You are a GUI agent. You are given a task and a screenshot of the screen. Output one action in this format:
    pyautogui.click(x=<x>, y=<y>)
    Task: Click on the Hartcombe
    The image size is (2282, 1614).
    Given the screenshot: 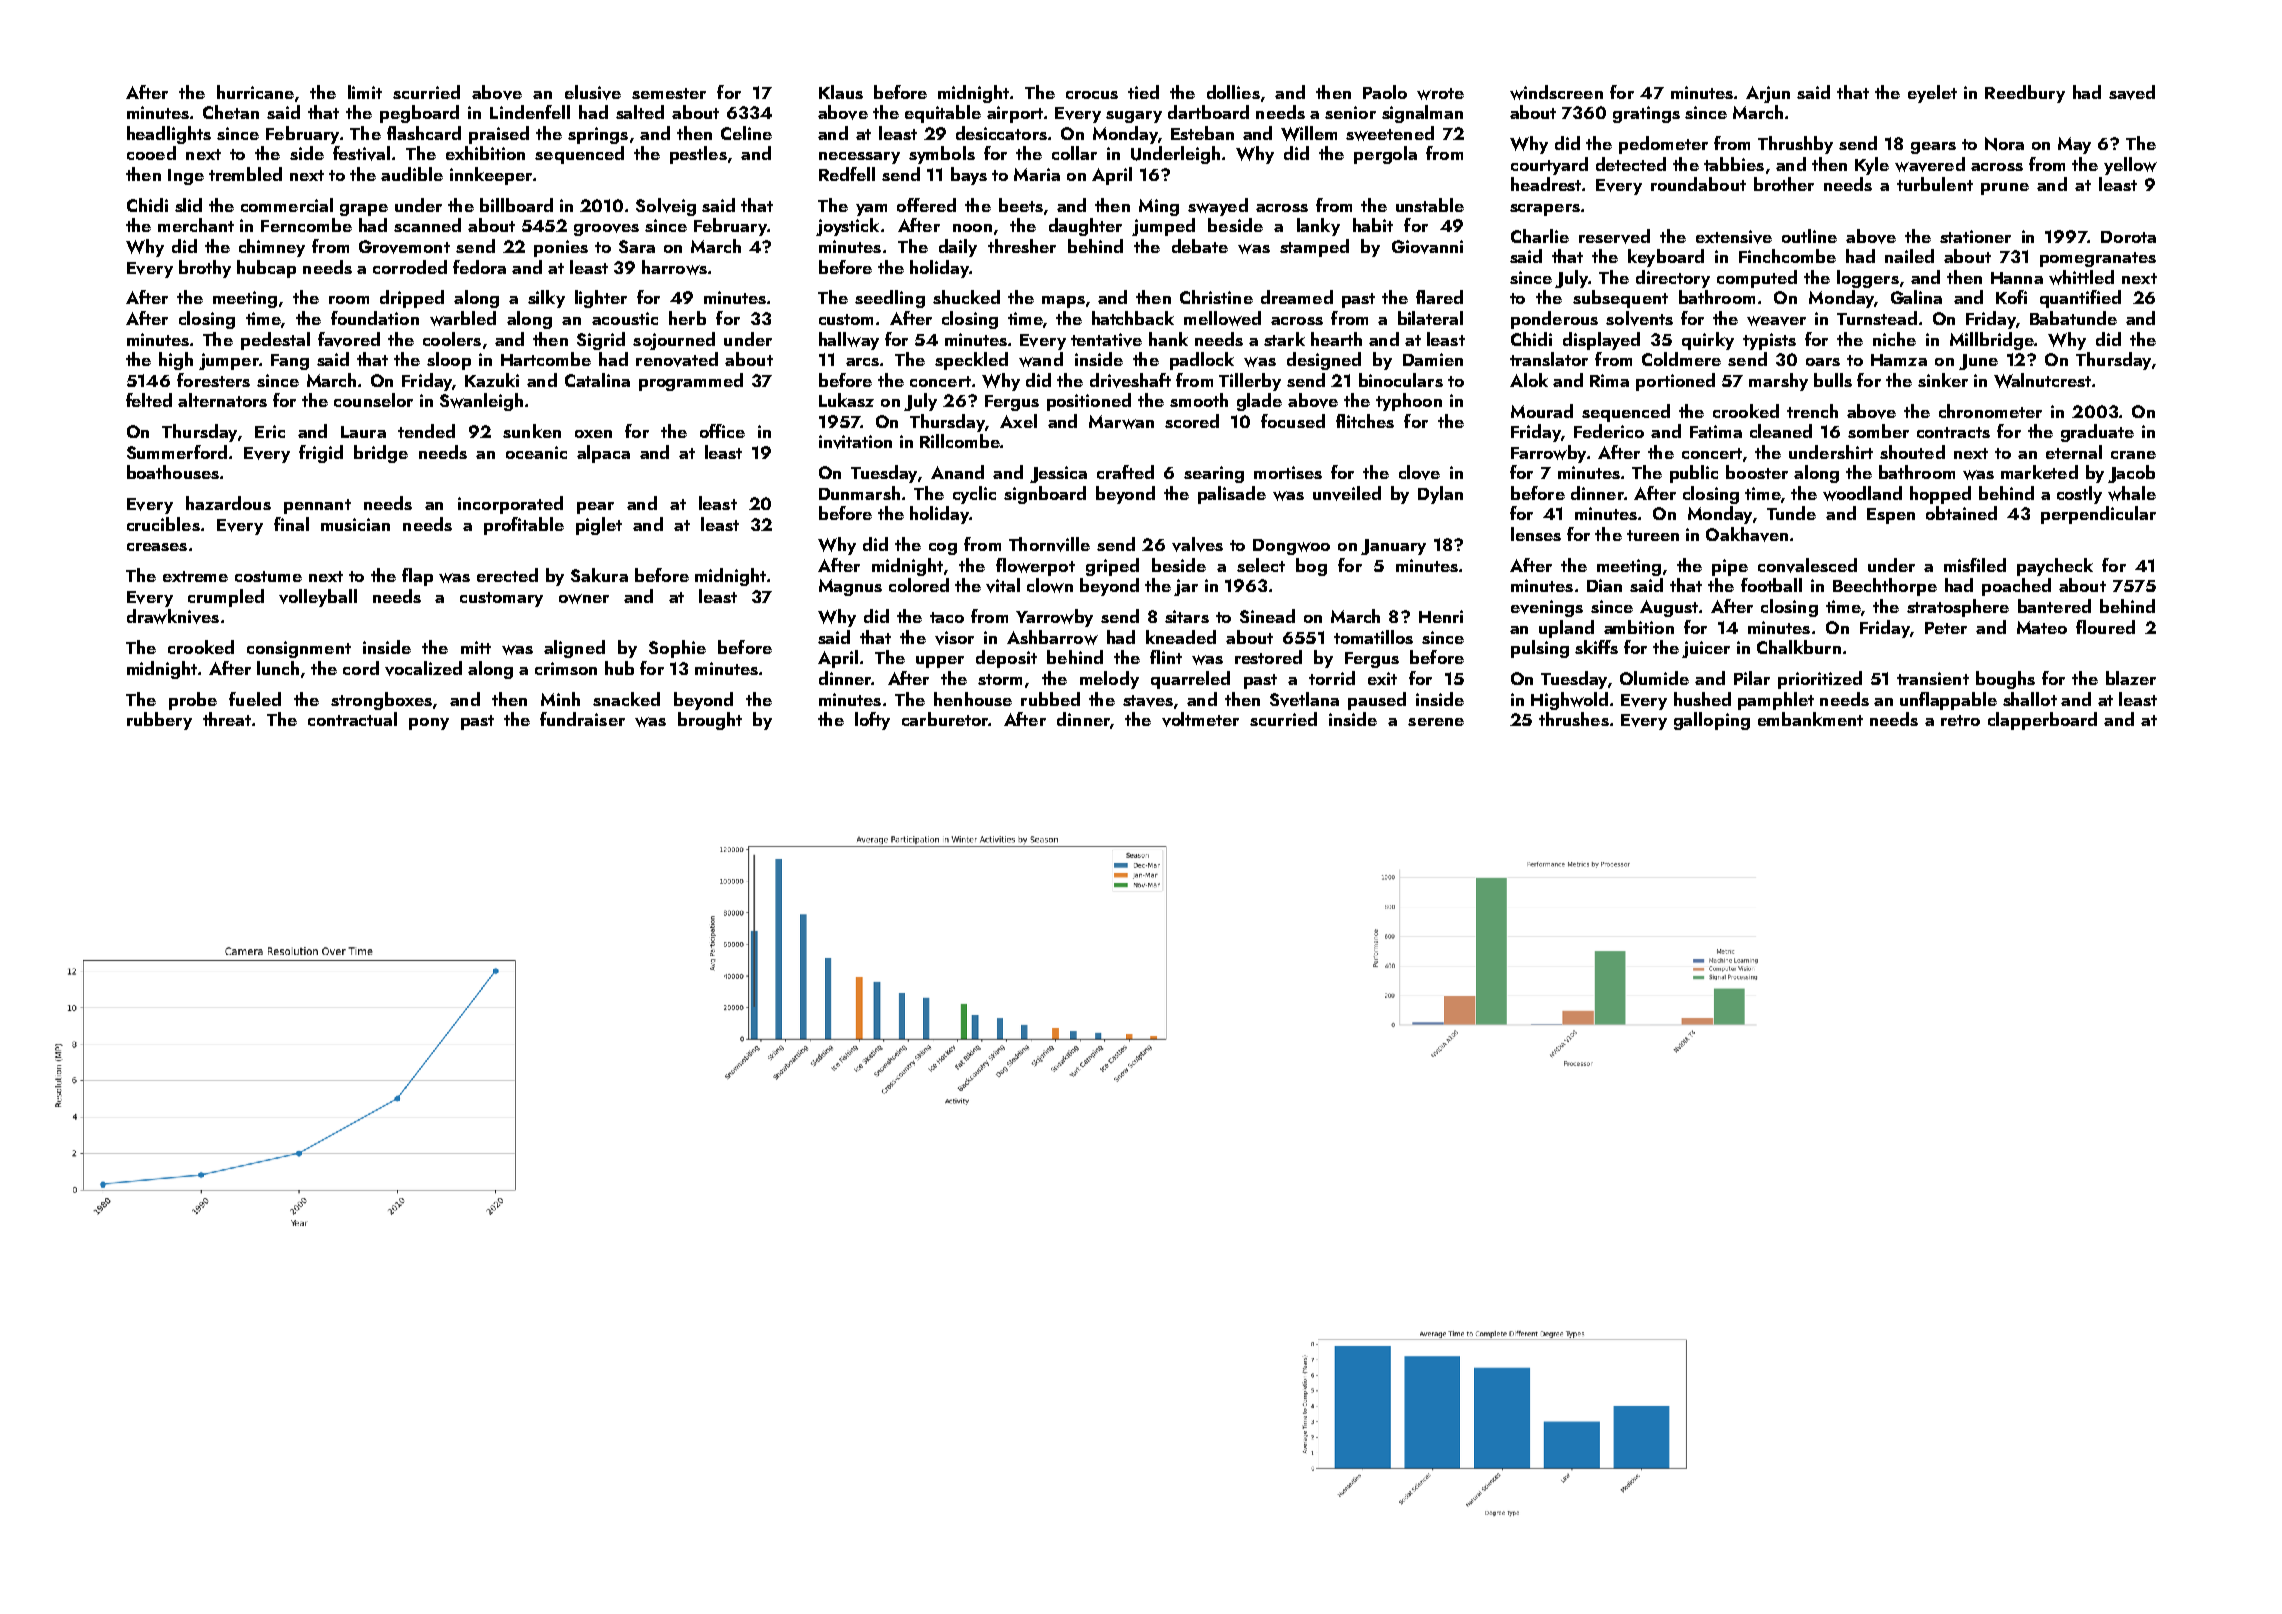 What is the action you would take?
    pyautogui.click(x=546, y=359)
